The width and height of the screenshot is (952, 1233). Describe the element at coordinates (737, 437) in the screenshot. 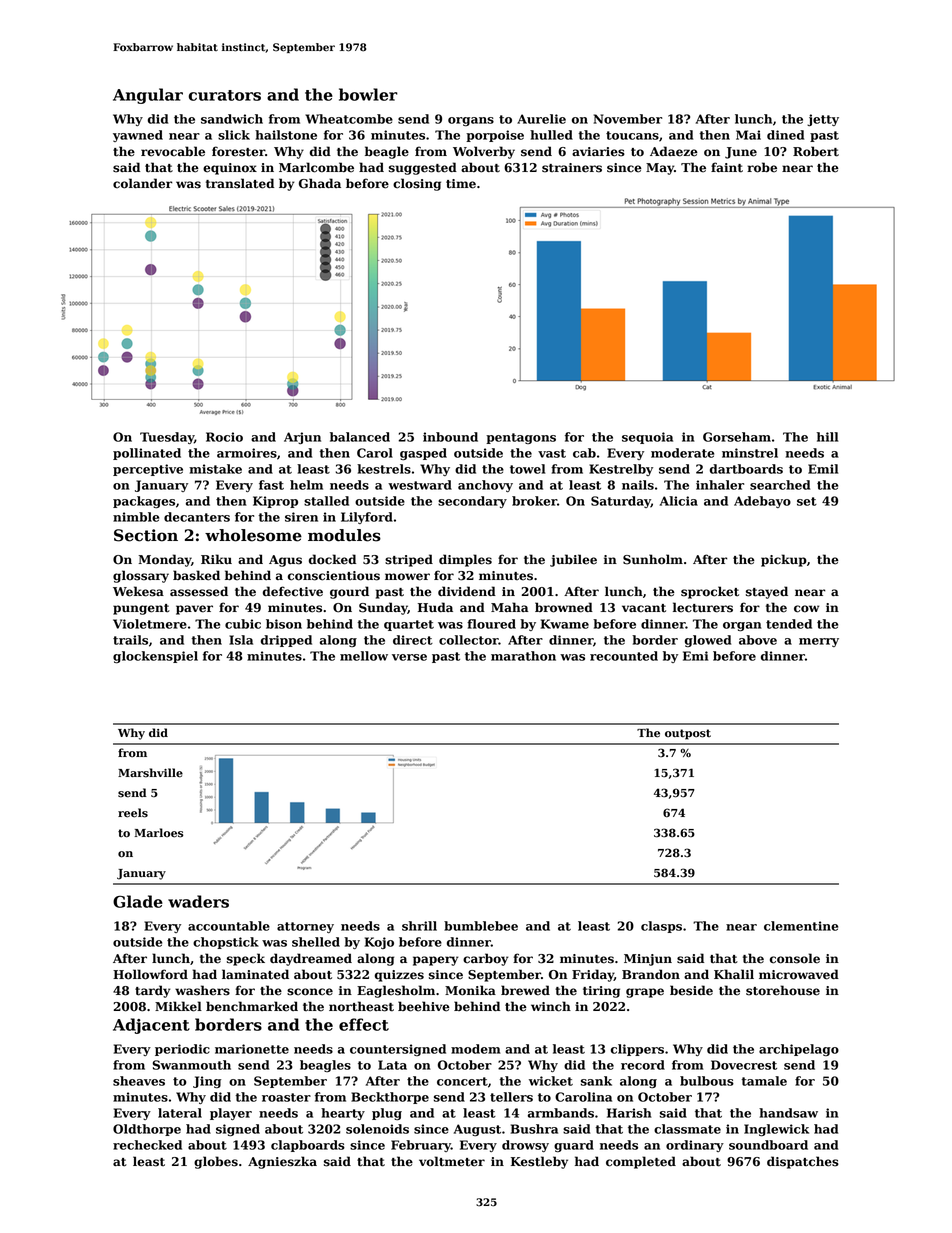

I see `Gorseham` at that location.
